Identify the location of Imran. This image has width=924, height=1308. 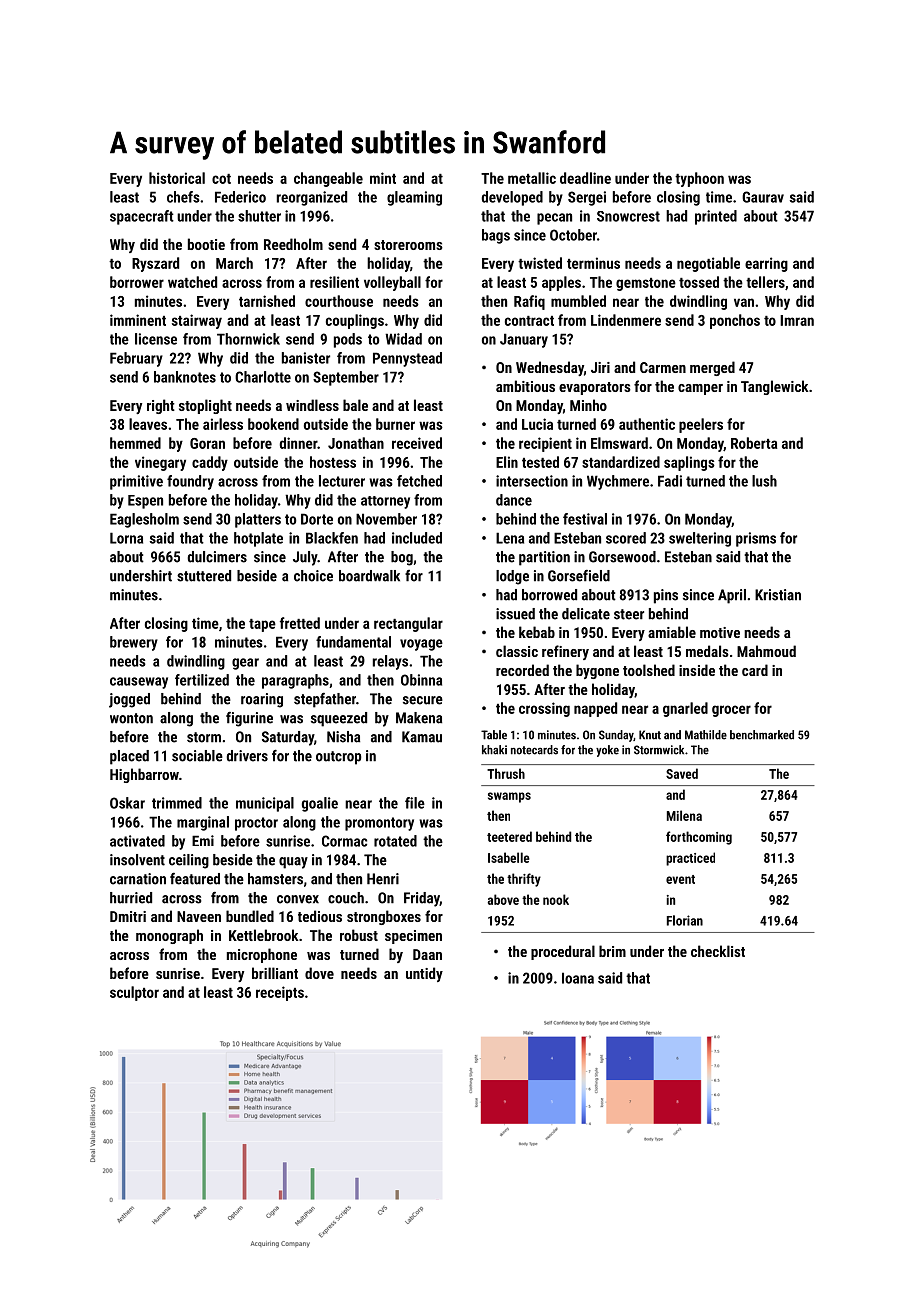
(797, 320).
